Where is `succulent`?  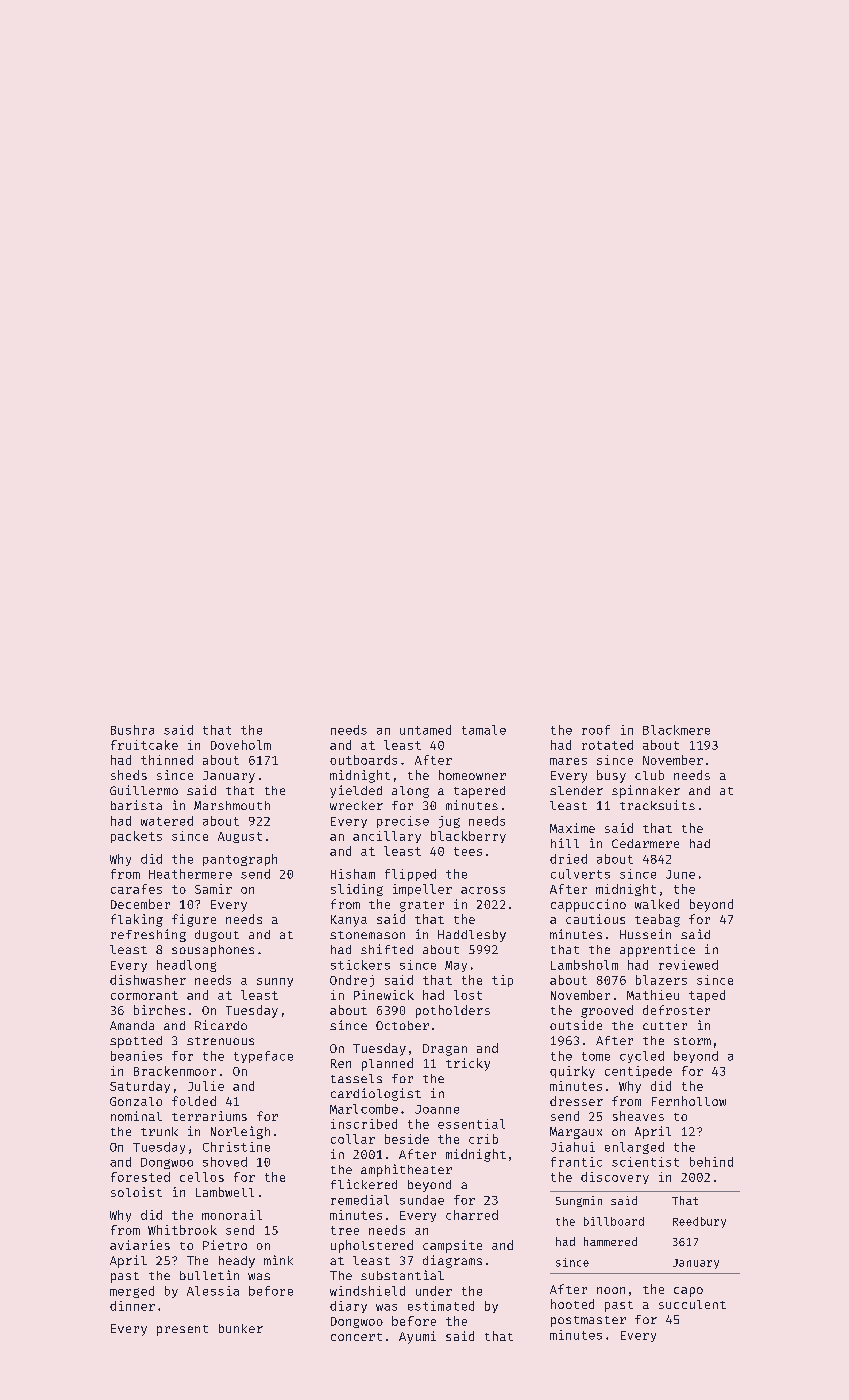
succulent is located at coordinates (692, 1304).
